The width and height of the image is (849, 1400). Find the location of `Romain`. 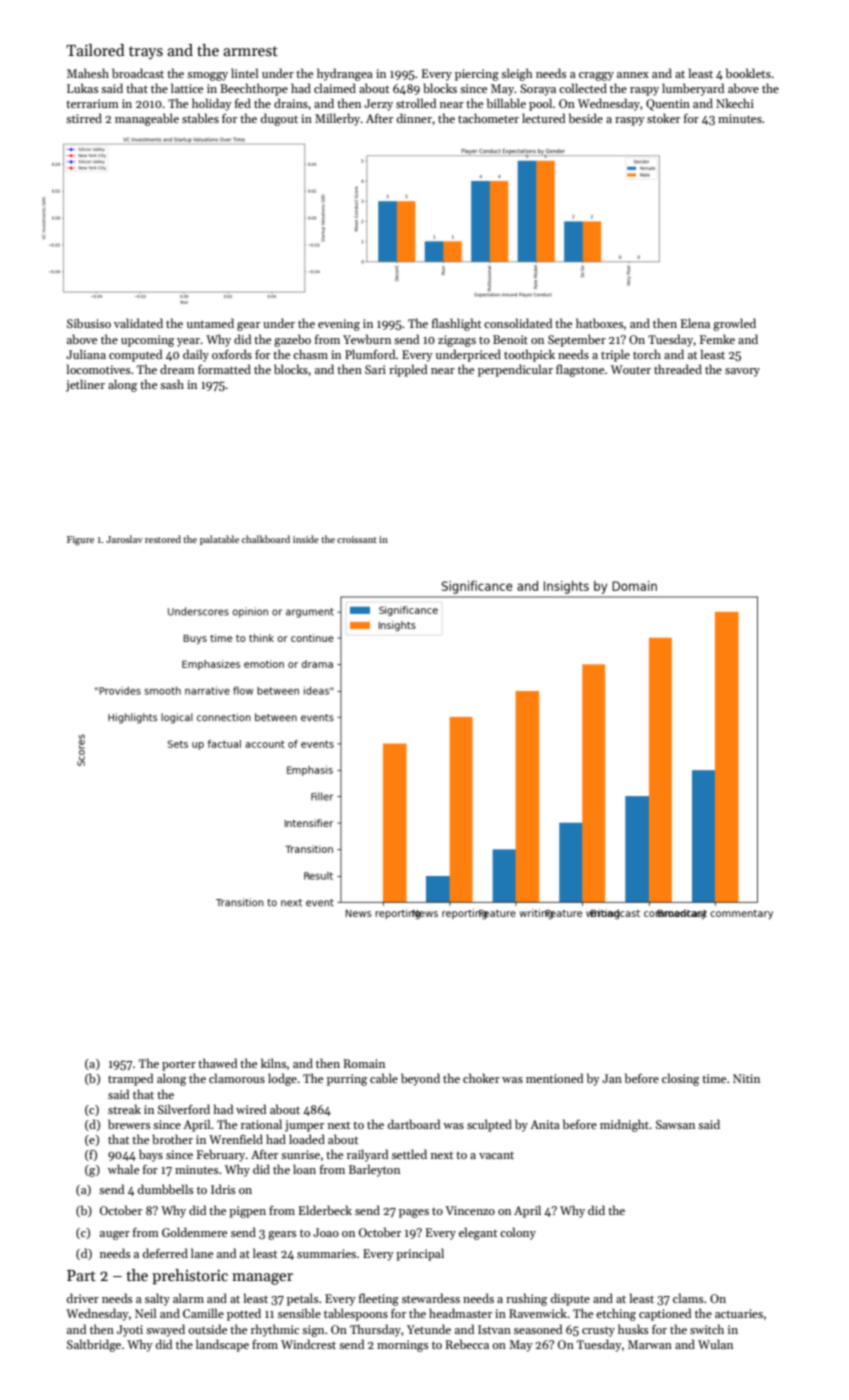

Romain is located at coordinates (364, 1063).
